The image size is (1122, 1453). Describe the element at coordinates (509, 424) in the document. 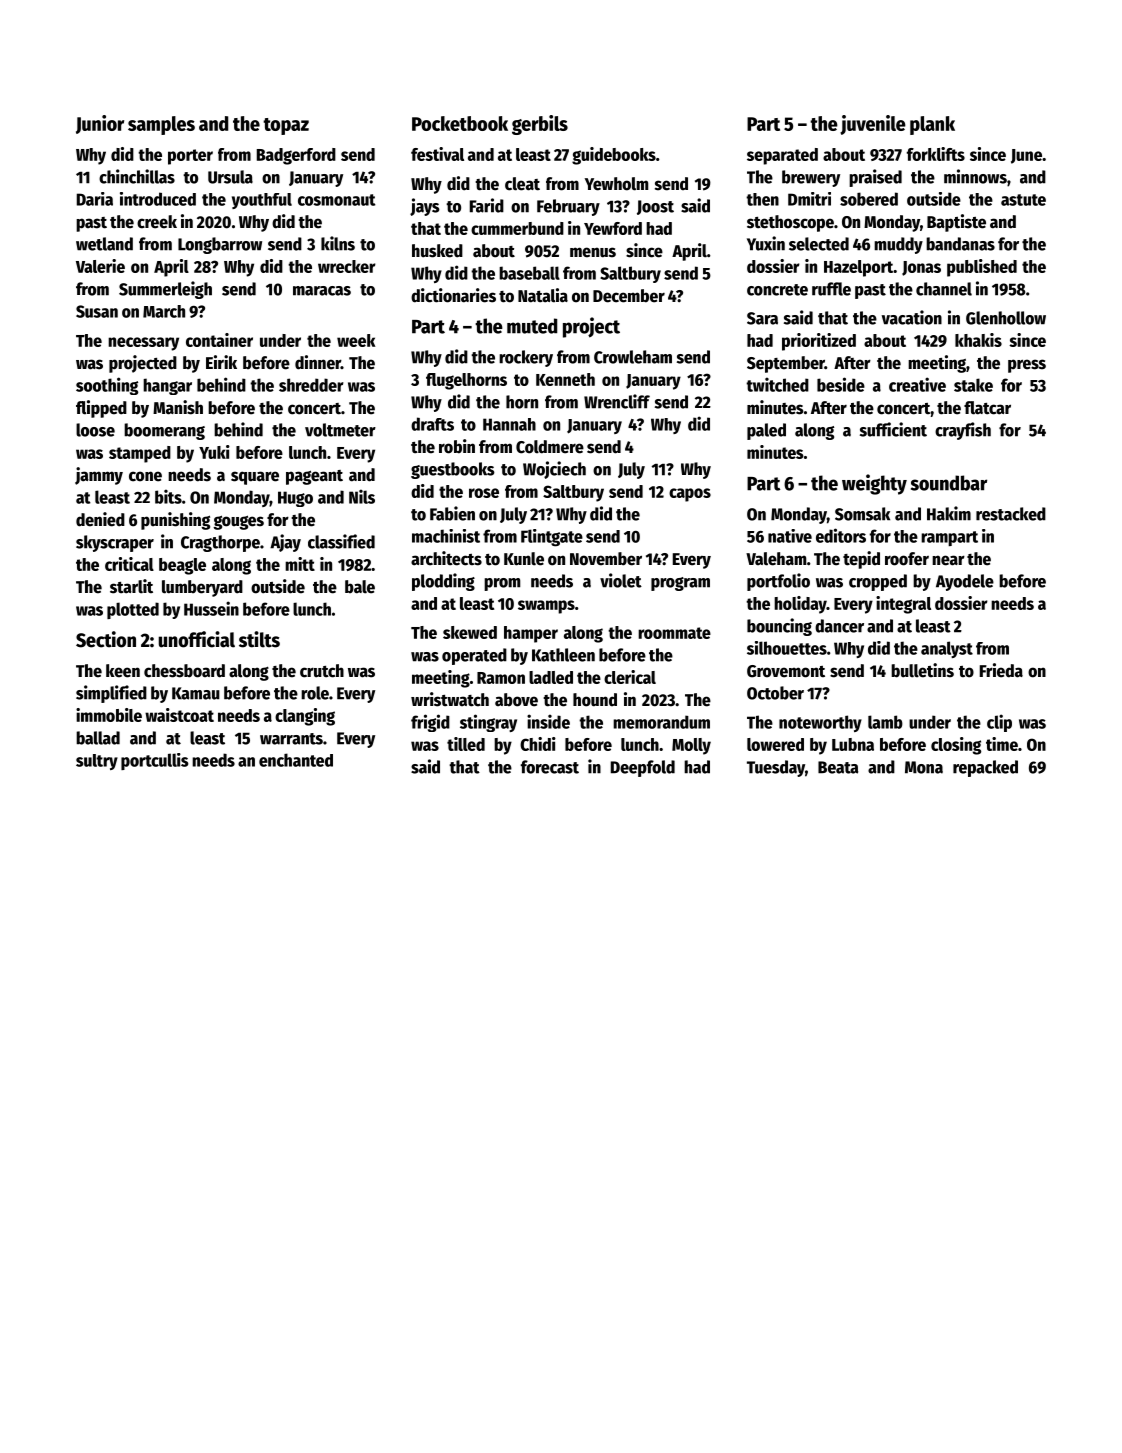

I see `Hannah` at that location.
